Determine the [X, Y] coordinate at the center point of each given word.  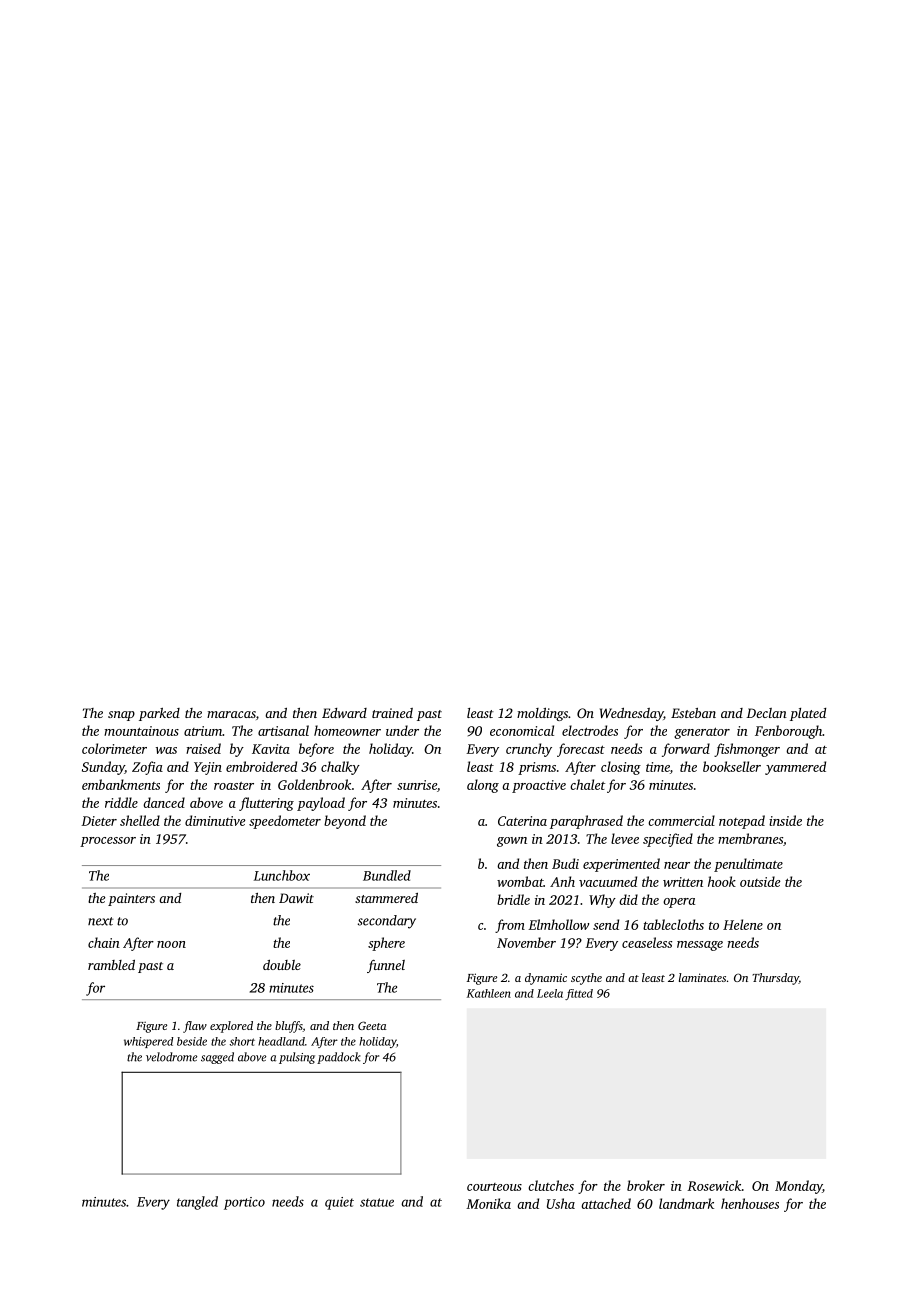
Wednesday [631, 714]
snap [121, 716]
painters [131, 899]
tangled [197, 1203]
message [700, 946]
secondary [387, 922]
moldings [542, 714]
